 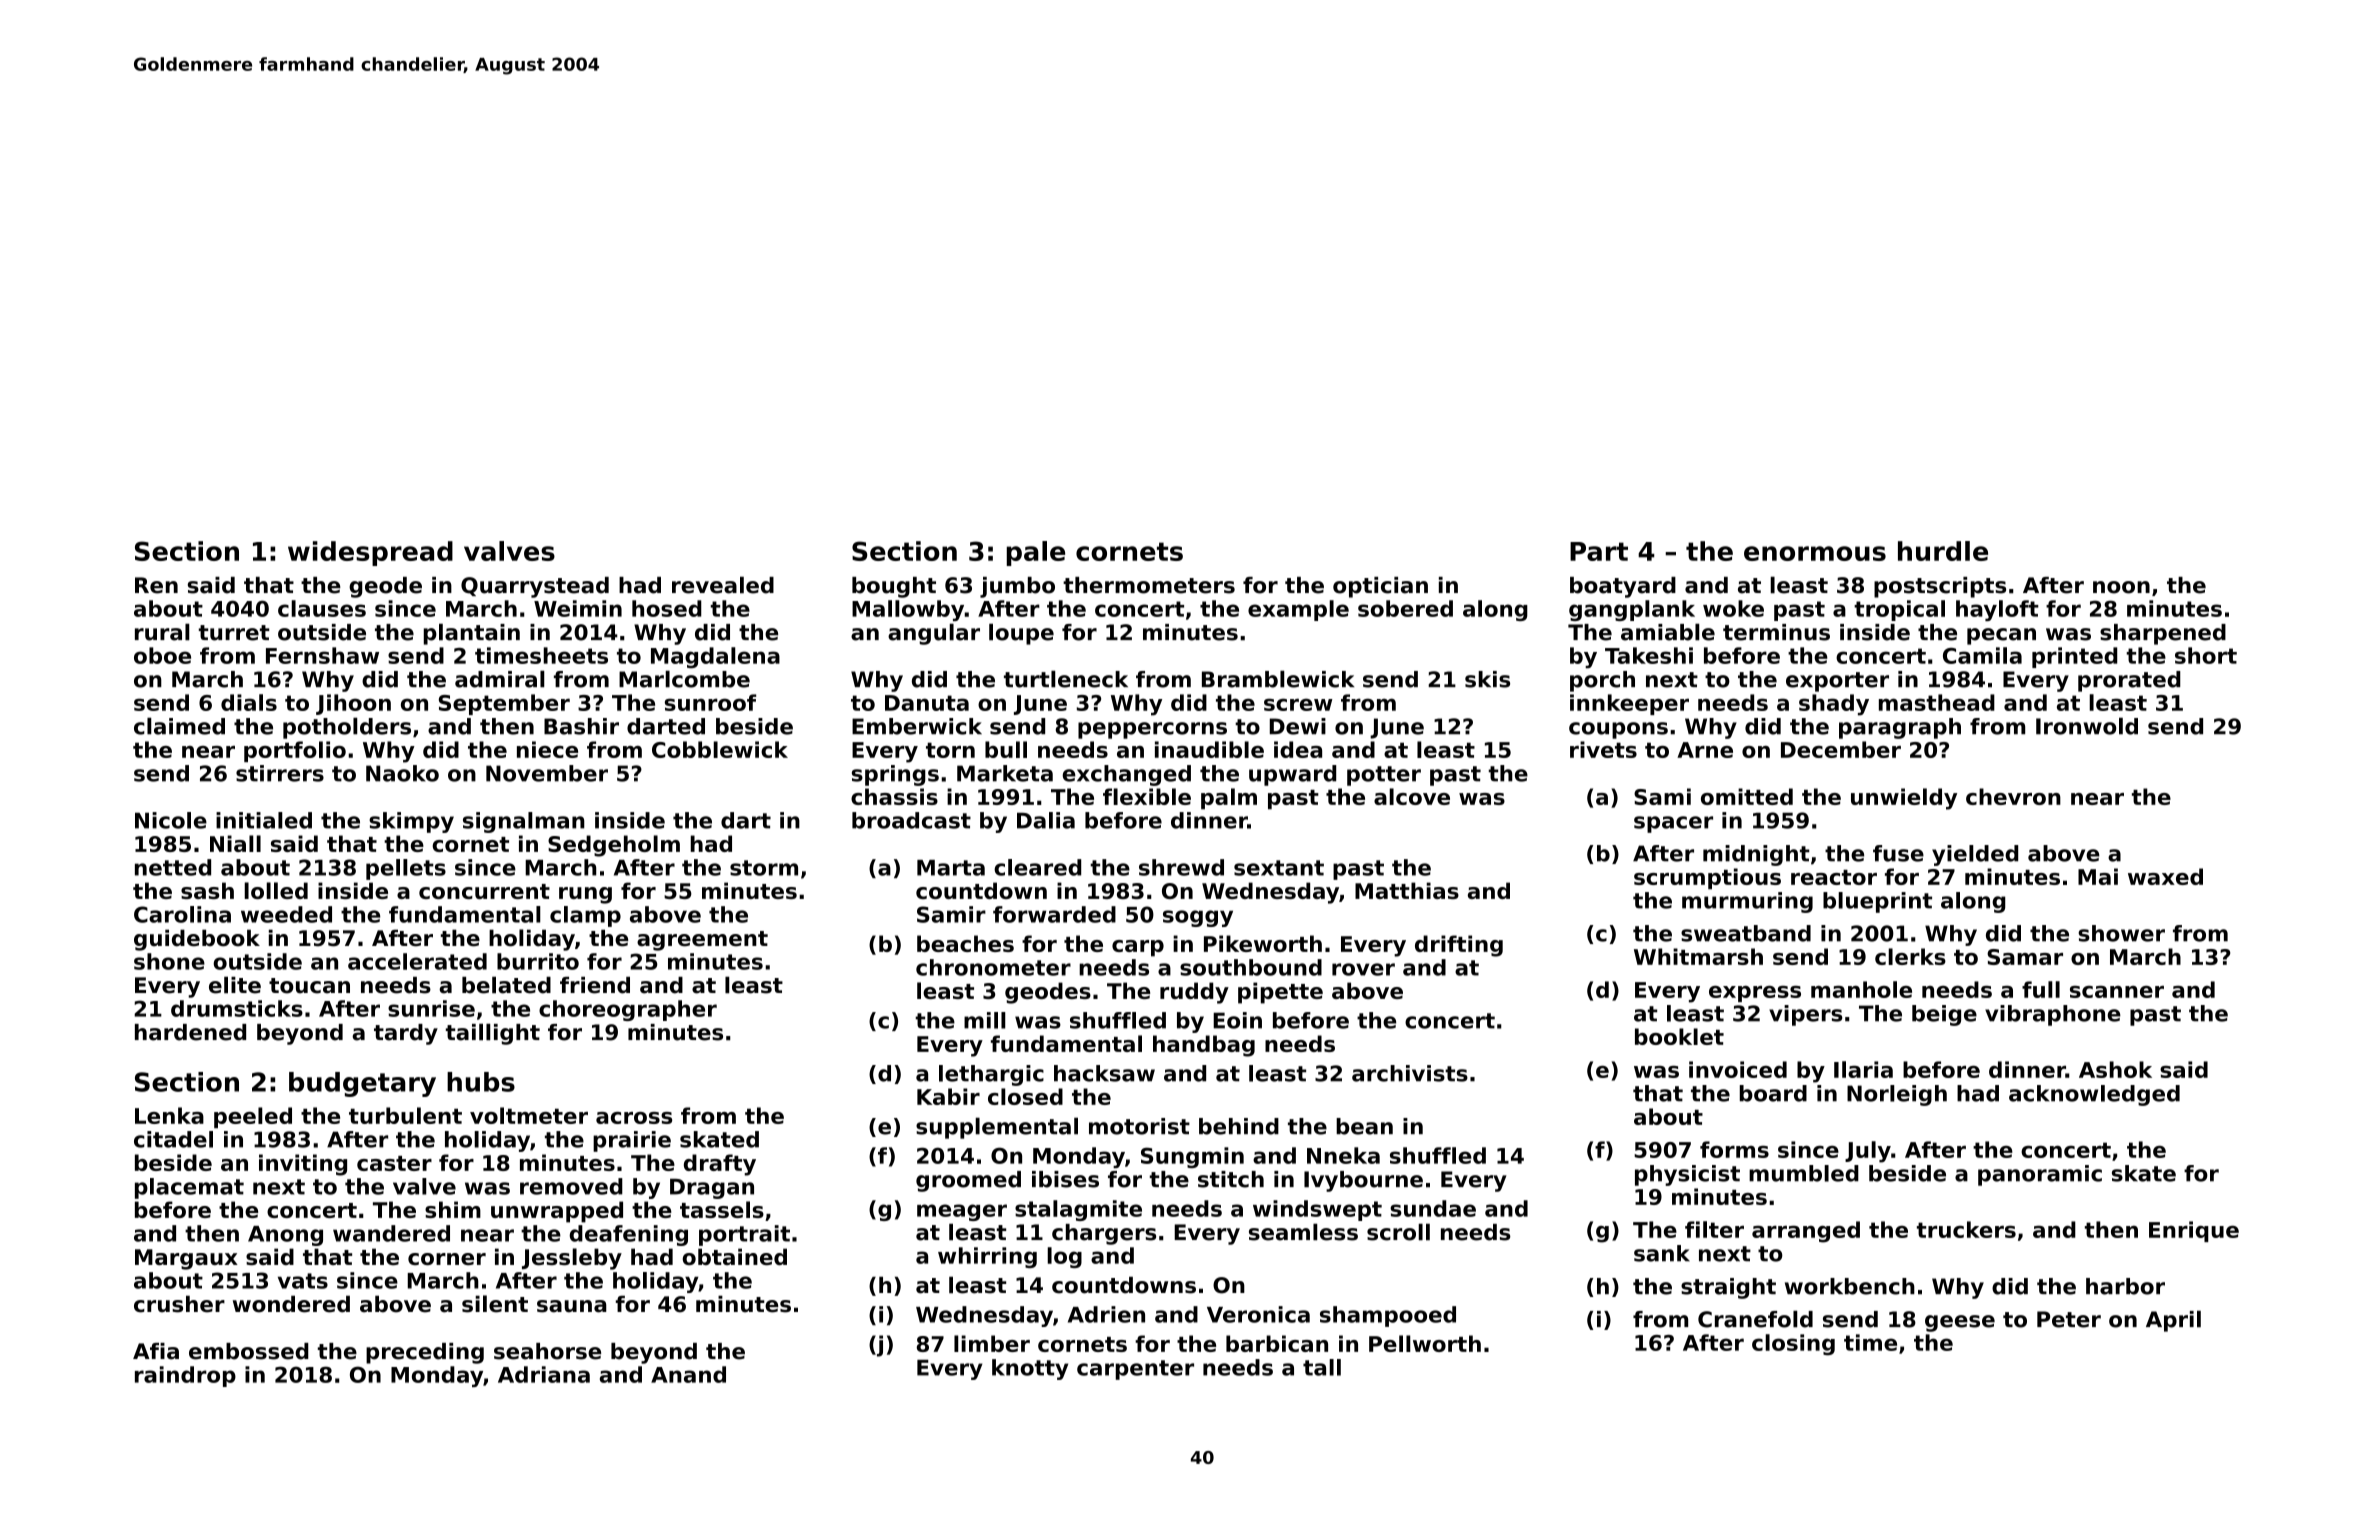 What do you see at coordinates (1343, 1155) in the screenshot?
I see `Nneka` at bounding box center [1343, 1155].
